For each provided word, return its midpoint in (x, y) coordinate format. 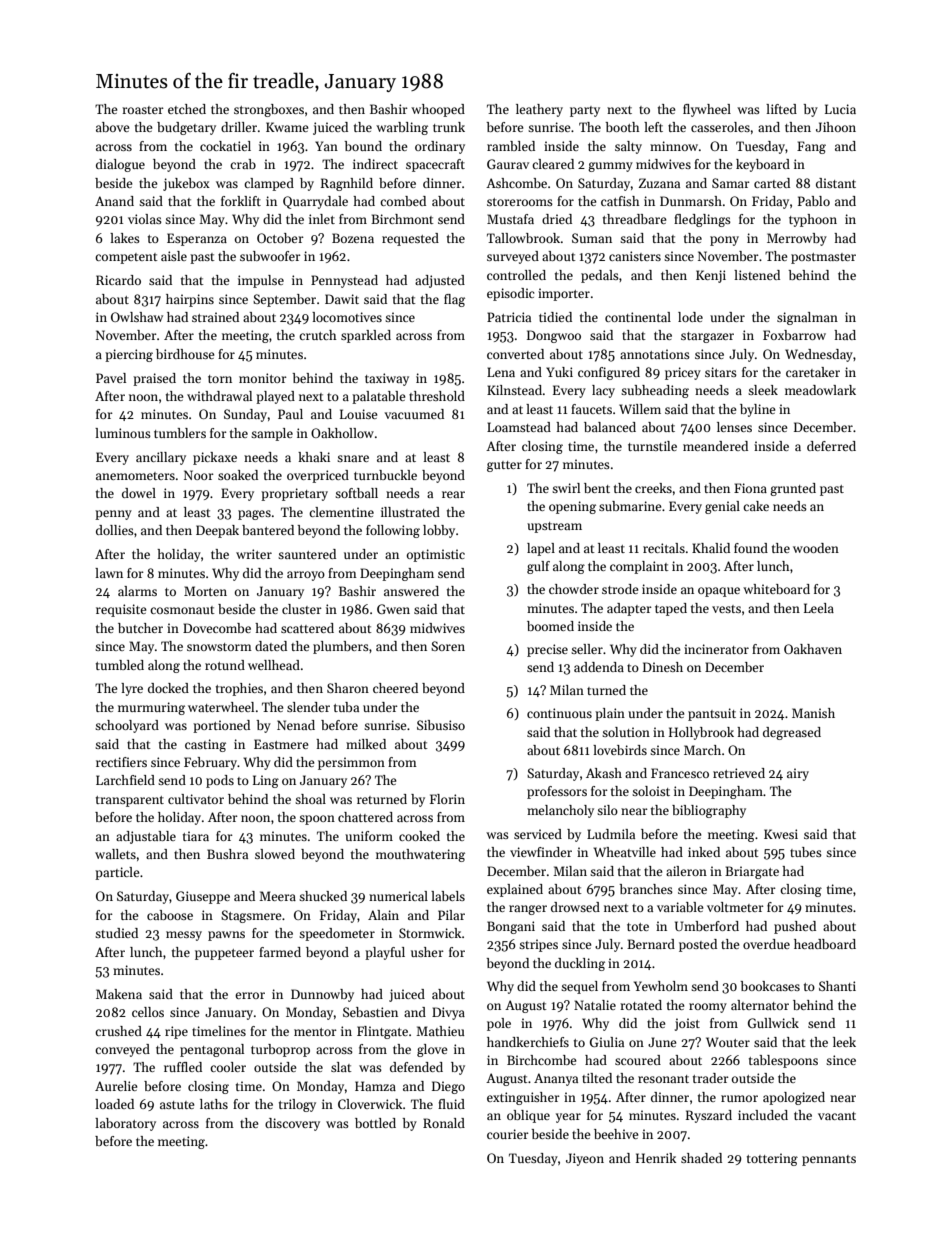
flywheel (707, 110)
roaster (143, 110)
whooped (438, 110)
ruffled (183, 1067)
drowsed (575, 907)
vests (726, 609)
